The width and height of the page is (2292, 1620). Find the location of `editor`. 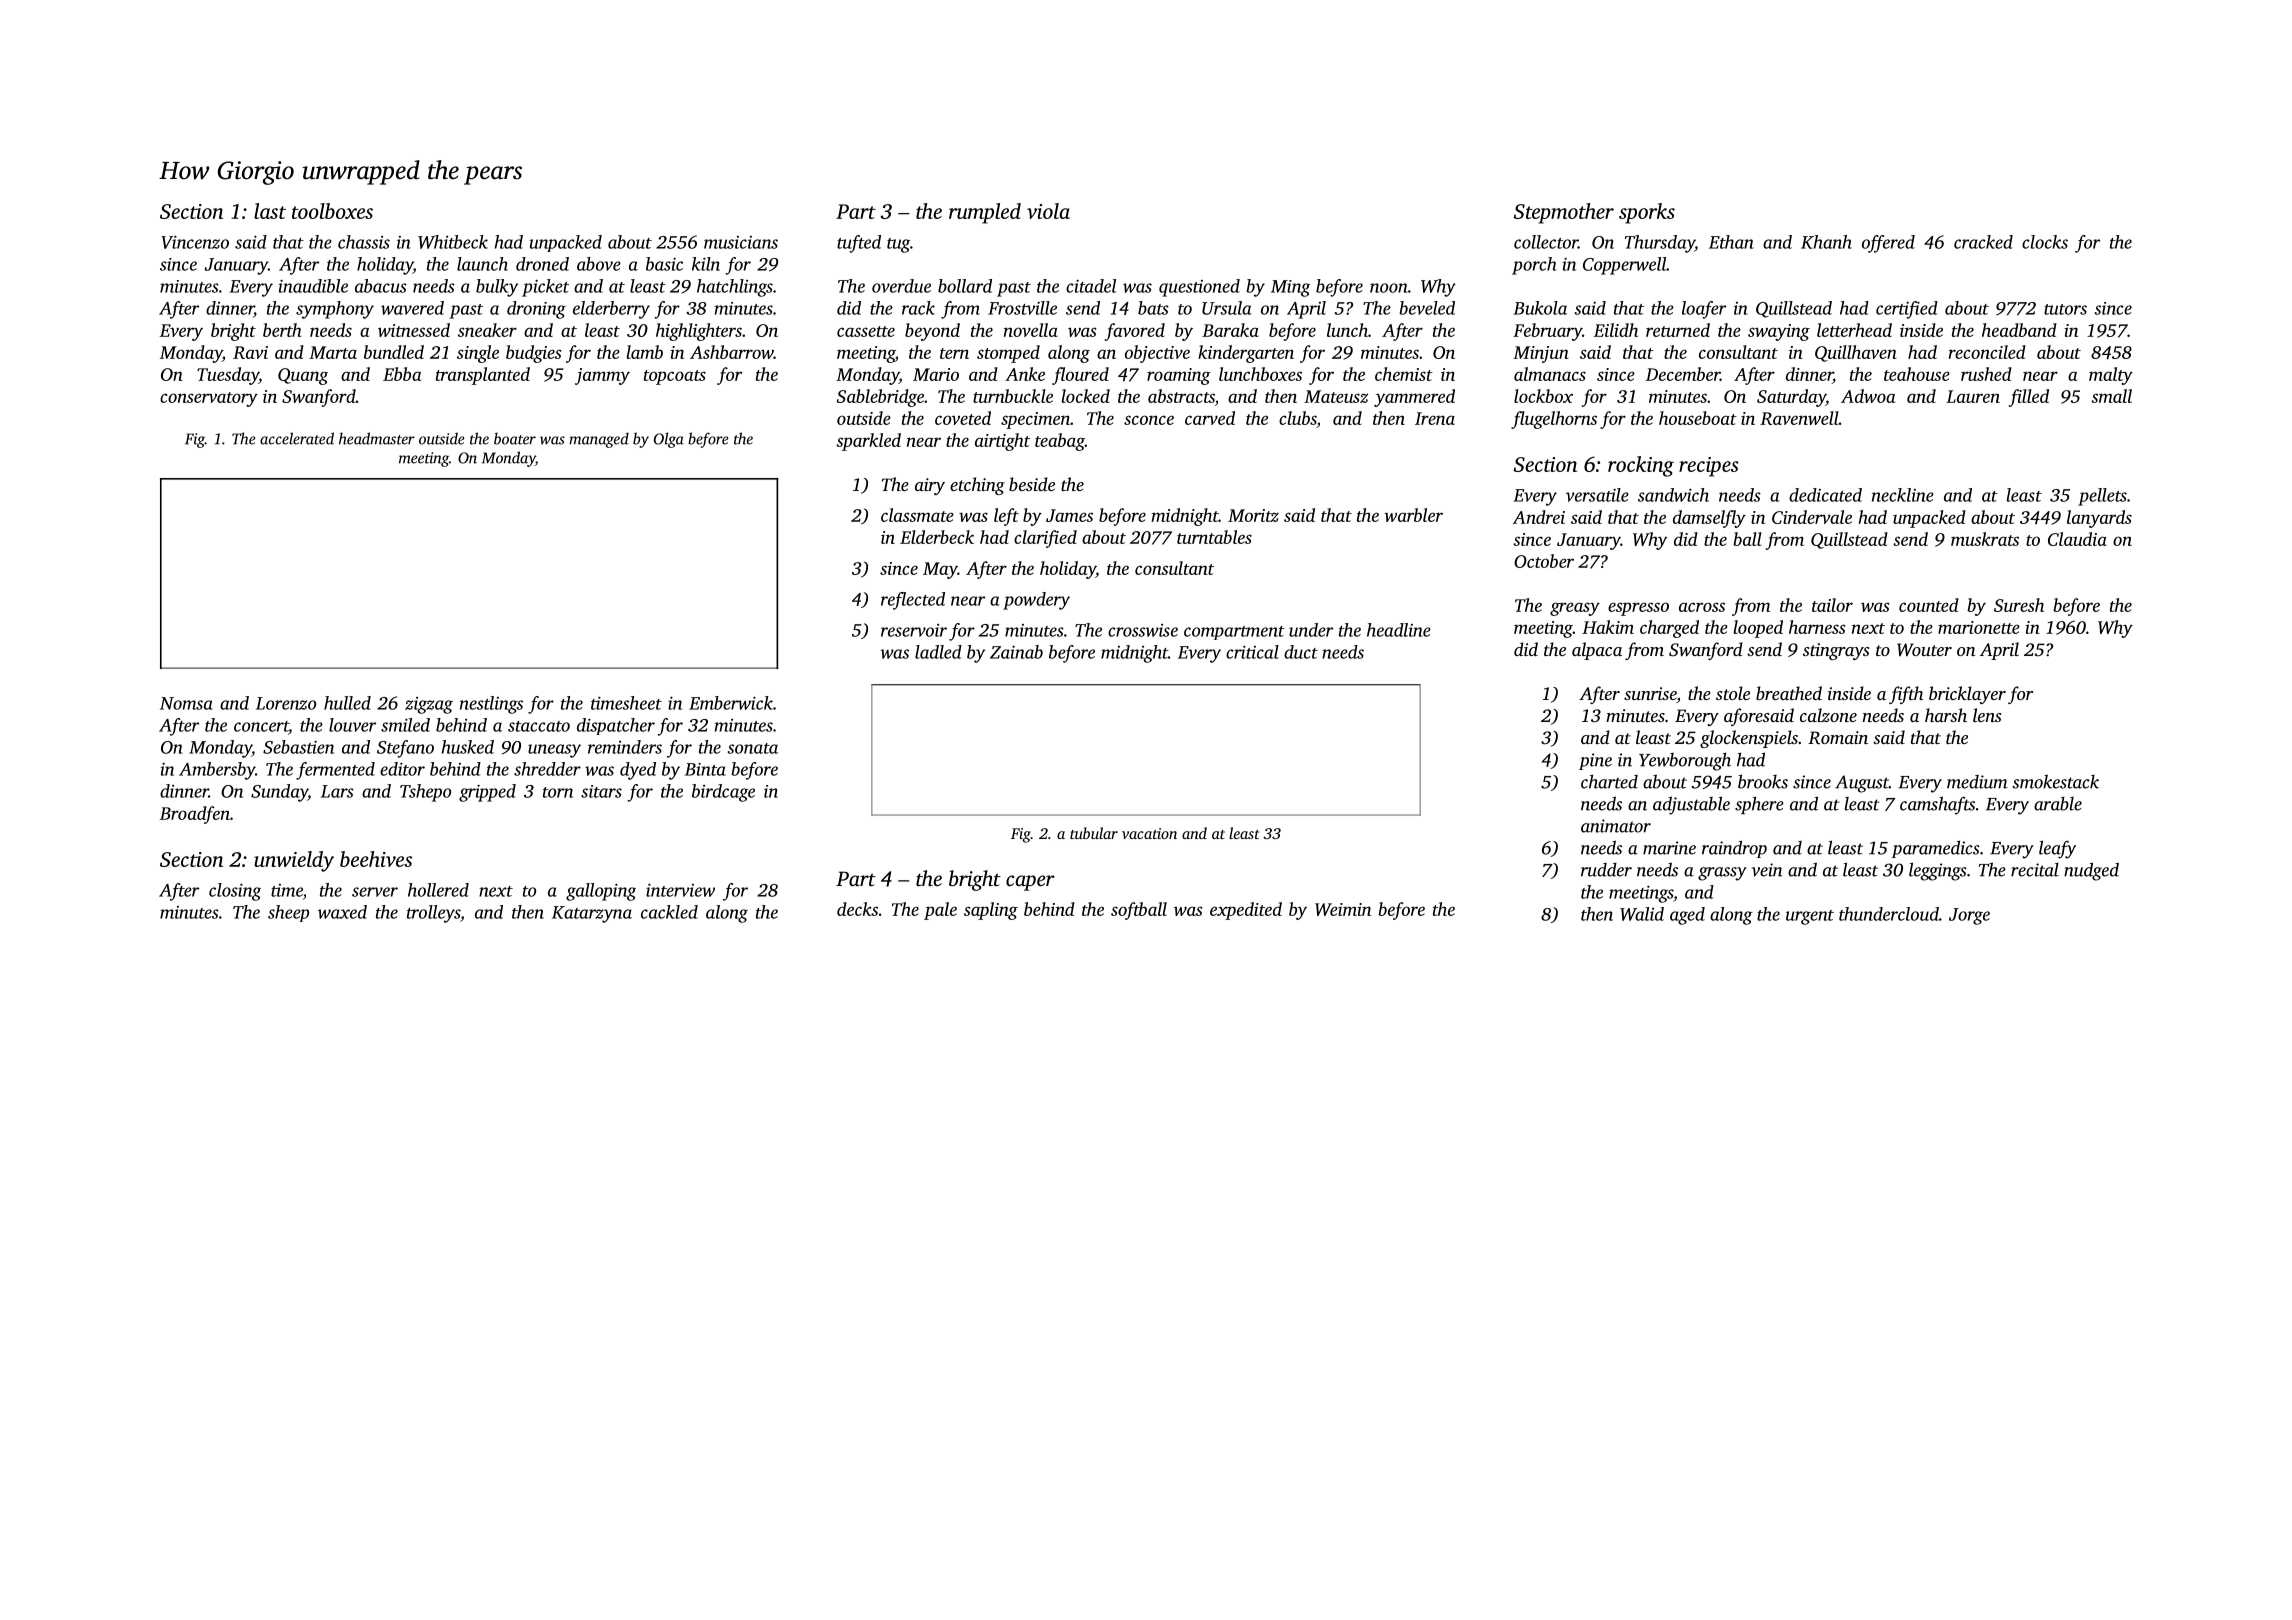

editor is located at coordinates (402, 769).
